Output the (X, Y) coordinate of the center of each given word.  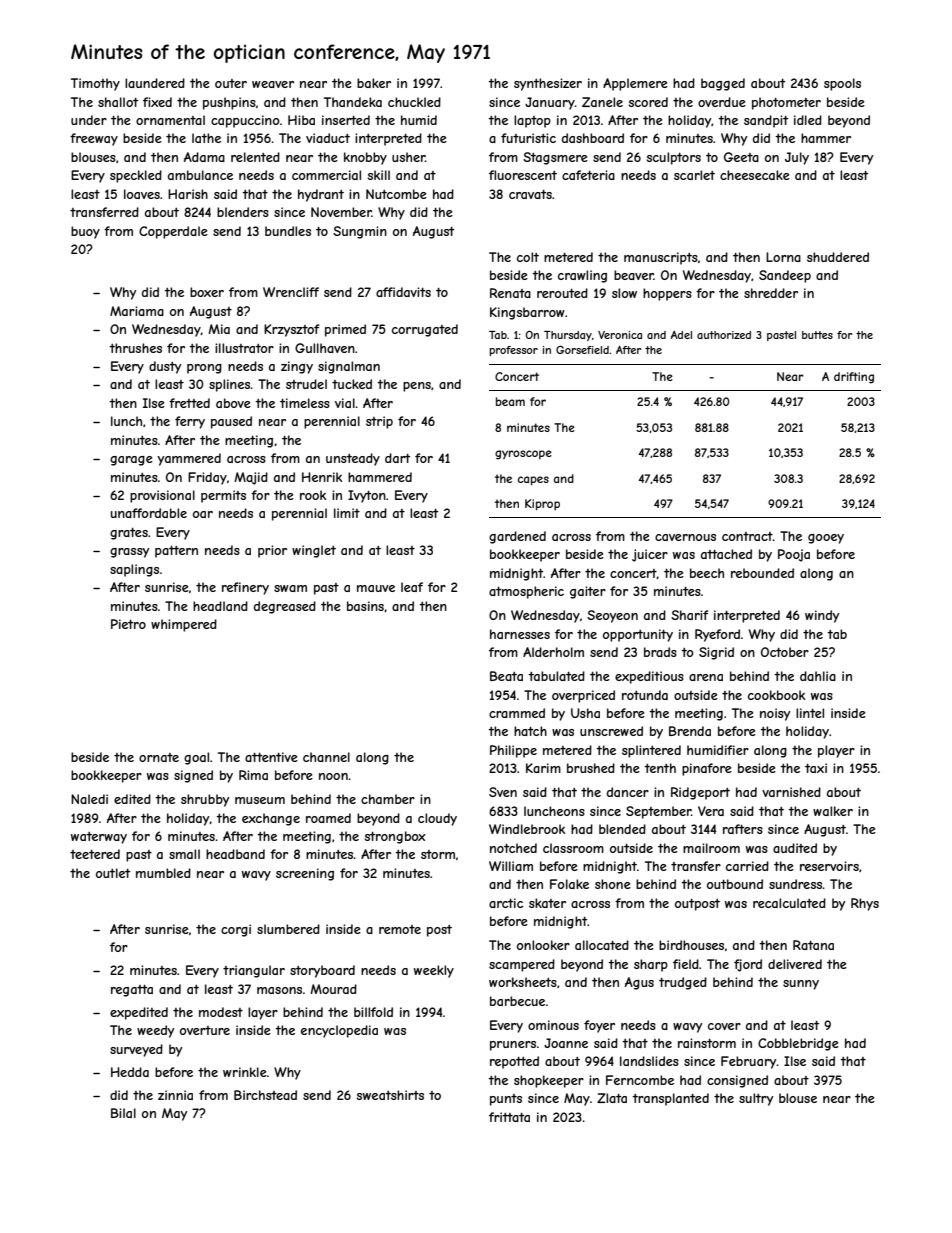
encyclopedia (339, 1031)
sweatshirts (390, 1095)
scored (648, 102)
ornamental (170, 120)
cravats (530, 194)
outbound (735, 884)
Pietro (128, 624)
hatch (530, 731)
